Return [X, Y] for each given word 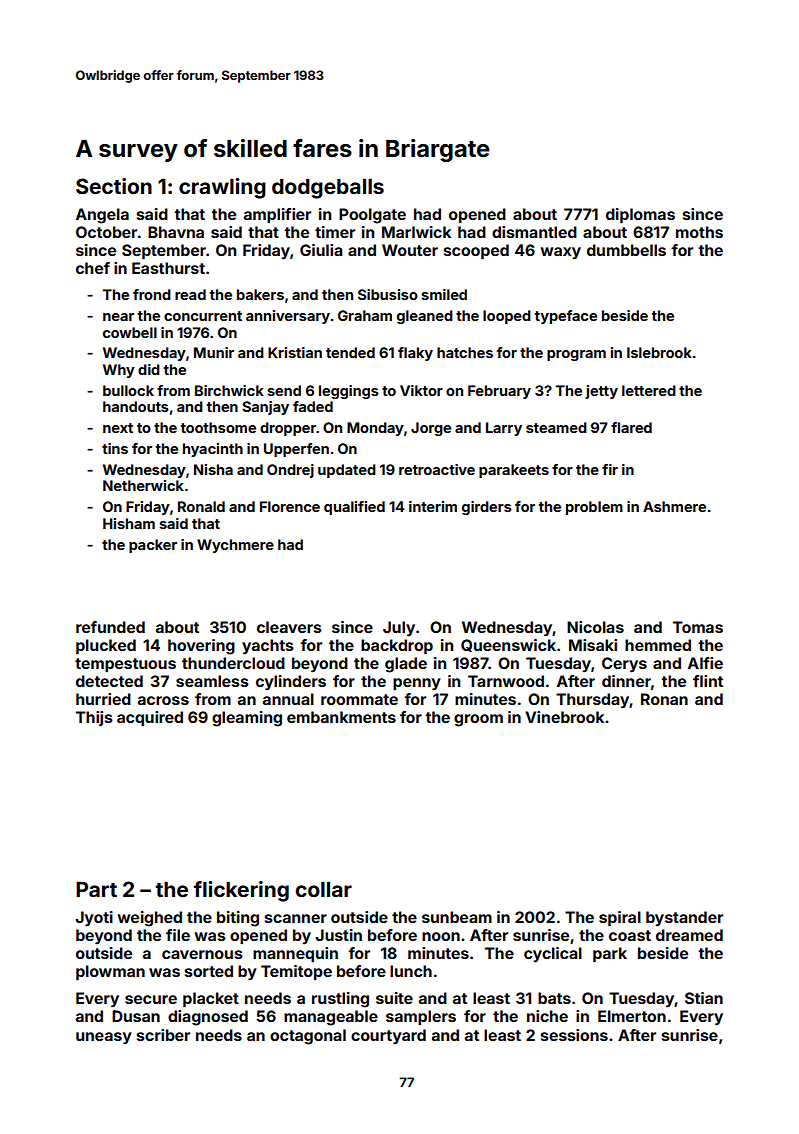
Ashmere [674, 506]
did [149, 369]
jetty [601, 392]
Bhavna [176, 232]
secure [151, 999]
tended [350, 352]
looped [507, 317]
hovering [201, 647]
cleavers [289, 627]
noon [441, 936]
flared [631, 427]
